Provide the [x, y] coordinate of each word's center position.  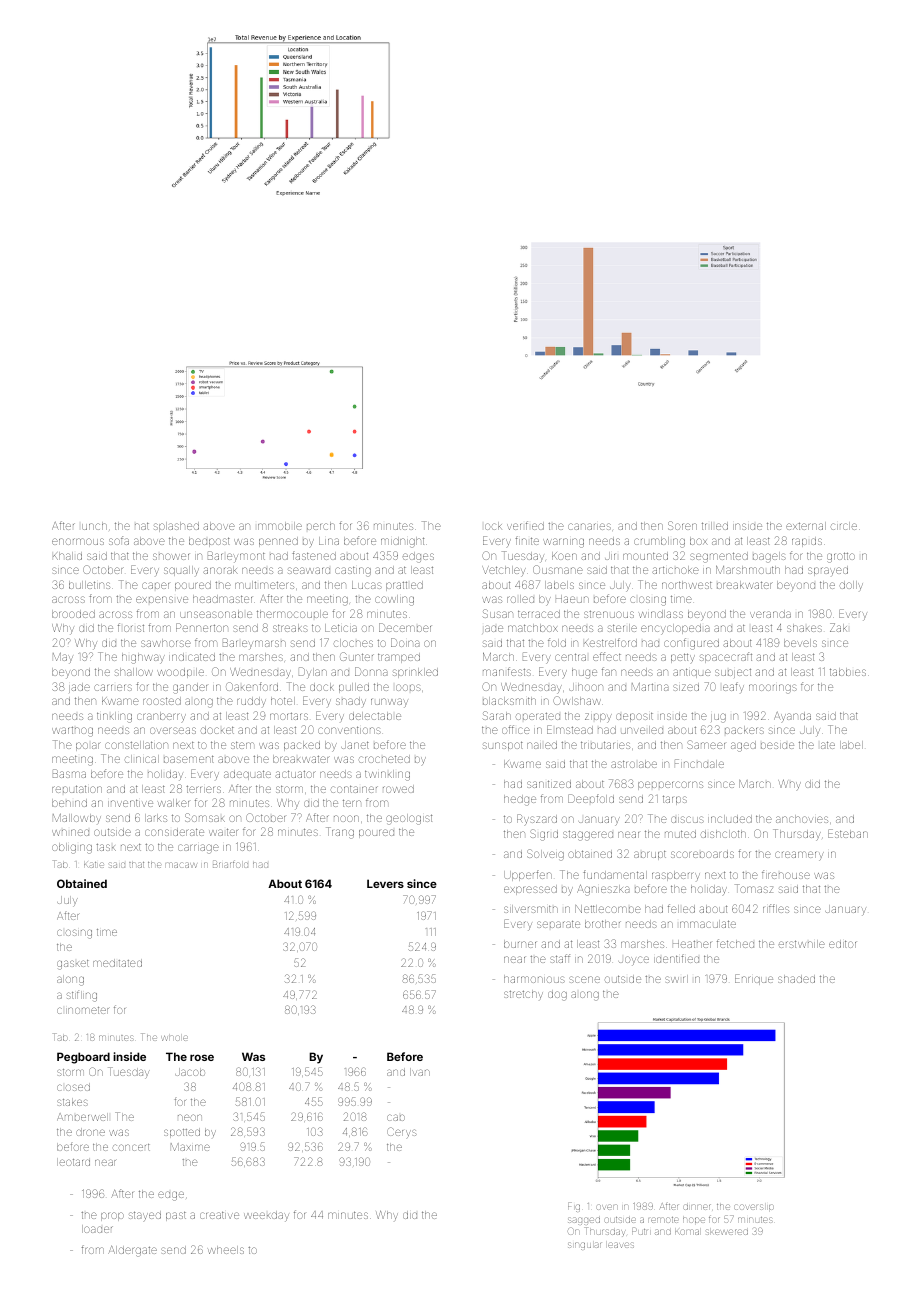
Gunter [357, 656]
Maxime [190, 1147]
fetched [735, 943]
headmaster [222, 599]
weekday [266, 1216]
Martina [650, 687]
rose [202, 1057]
